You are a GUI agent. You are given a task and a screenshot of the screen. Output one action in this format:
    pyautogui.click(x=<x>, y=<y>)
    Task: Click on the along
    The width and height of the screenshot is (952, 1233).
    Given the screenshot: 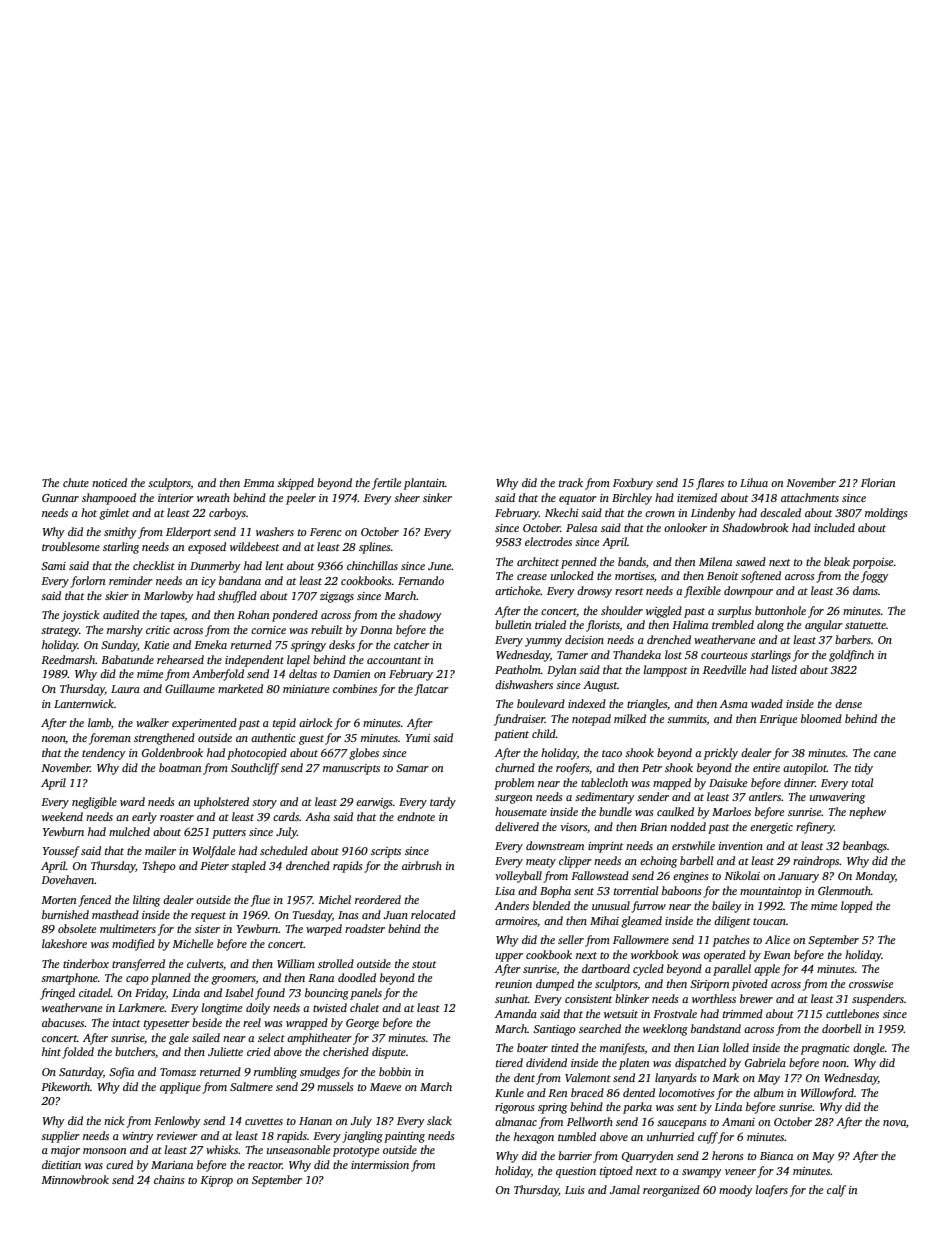 What is the action you would take?
    pyautogui.click(x=770, y=626)
